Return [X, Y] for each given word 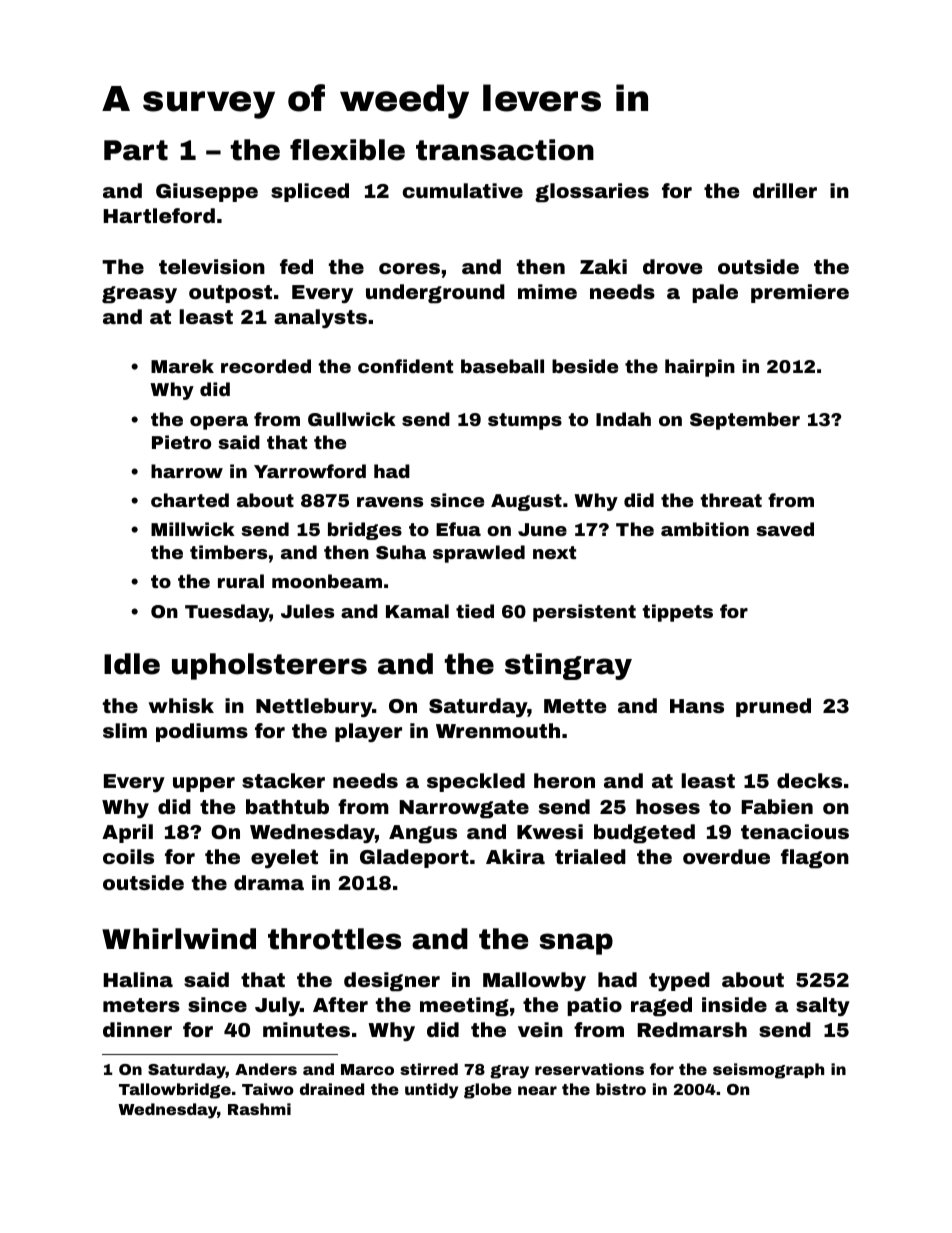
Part [136, 150]
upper [204, 784]
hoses [668, 806]
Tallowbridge [175, 1091]
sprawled [479, 554]
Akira [515, 856]
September [745, 421]
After [340, 1004]
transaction [505, 150]
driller [785, 190]
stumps [525, 421]
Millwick [193, 529]
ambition [705, 529]
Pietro [181, 442]
